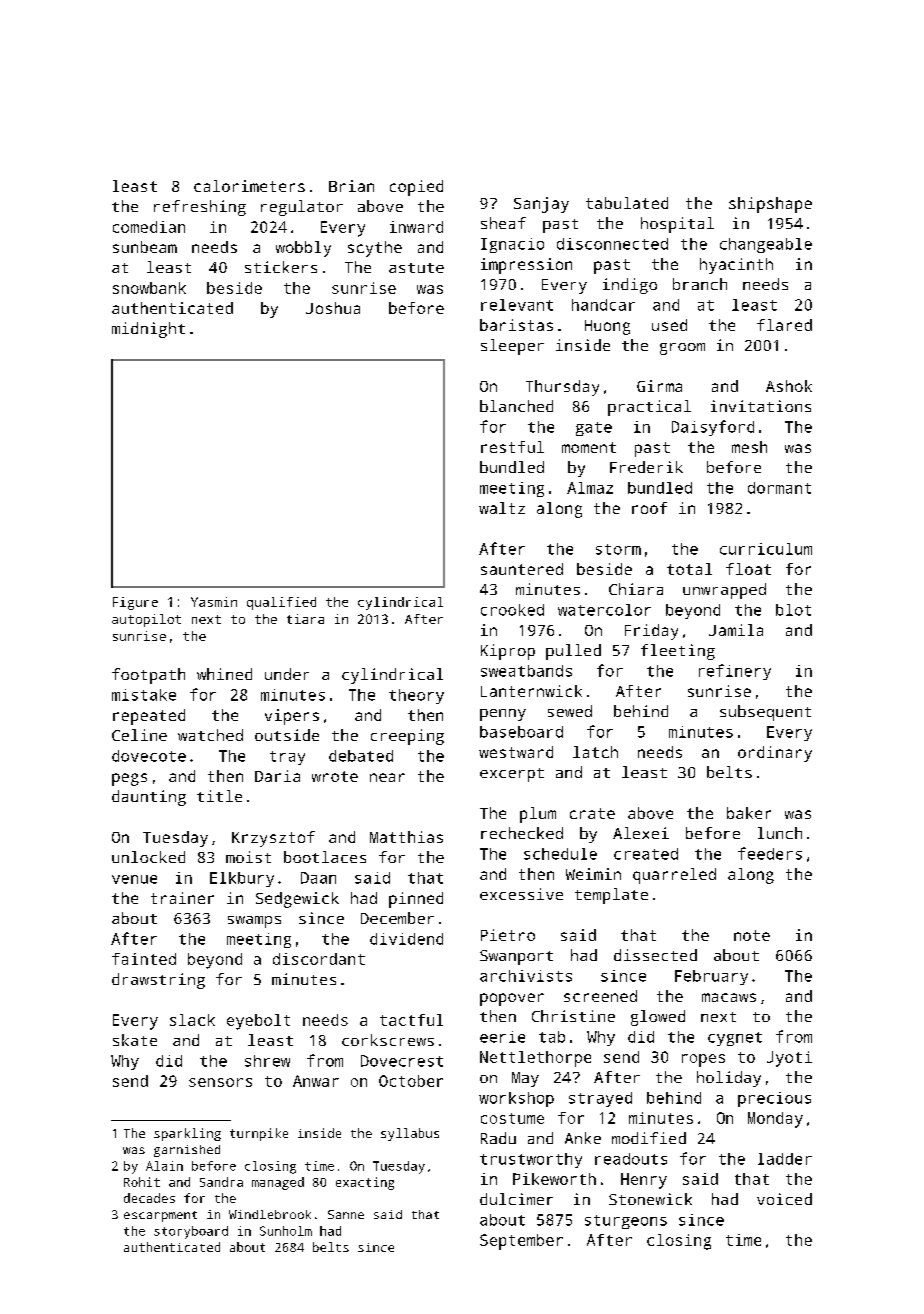  I want to click on under, so click(287, 674).
